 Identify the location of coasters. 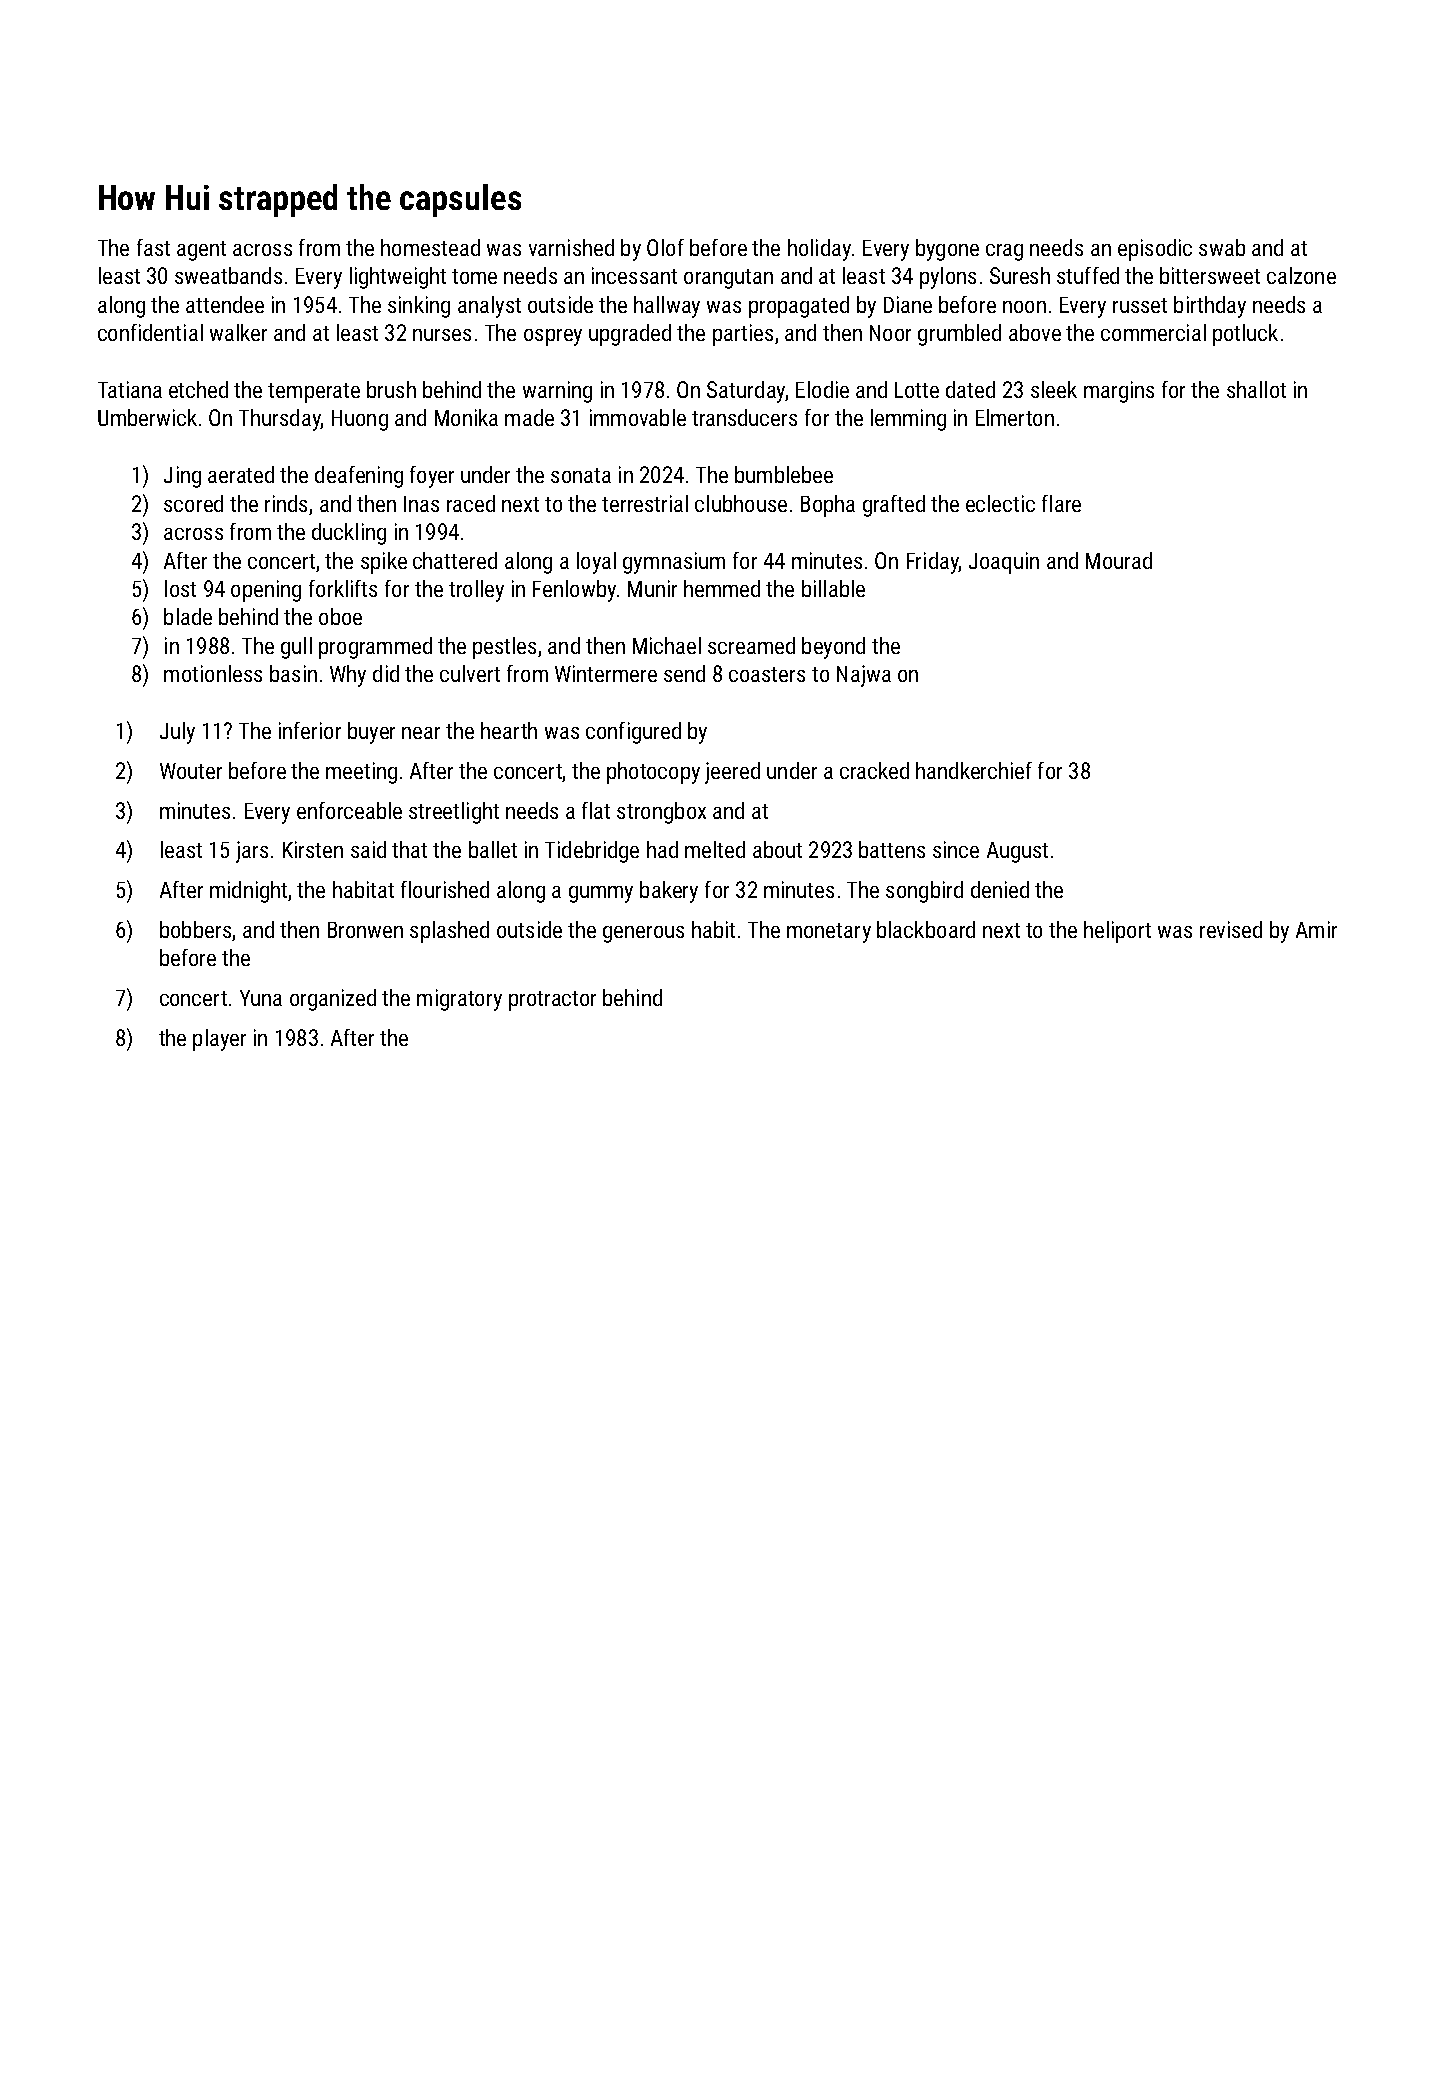
(767, 674).
